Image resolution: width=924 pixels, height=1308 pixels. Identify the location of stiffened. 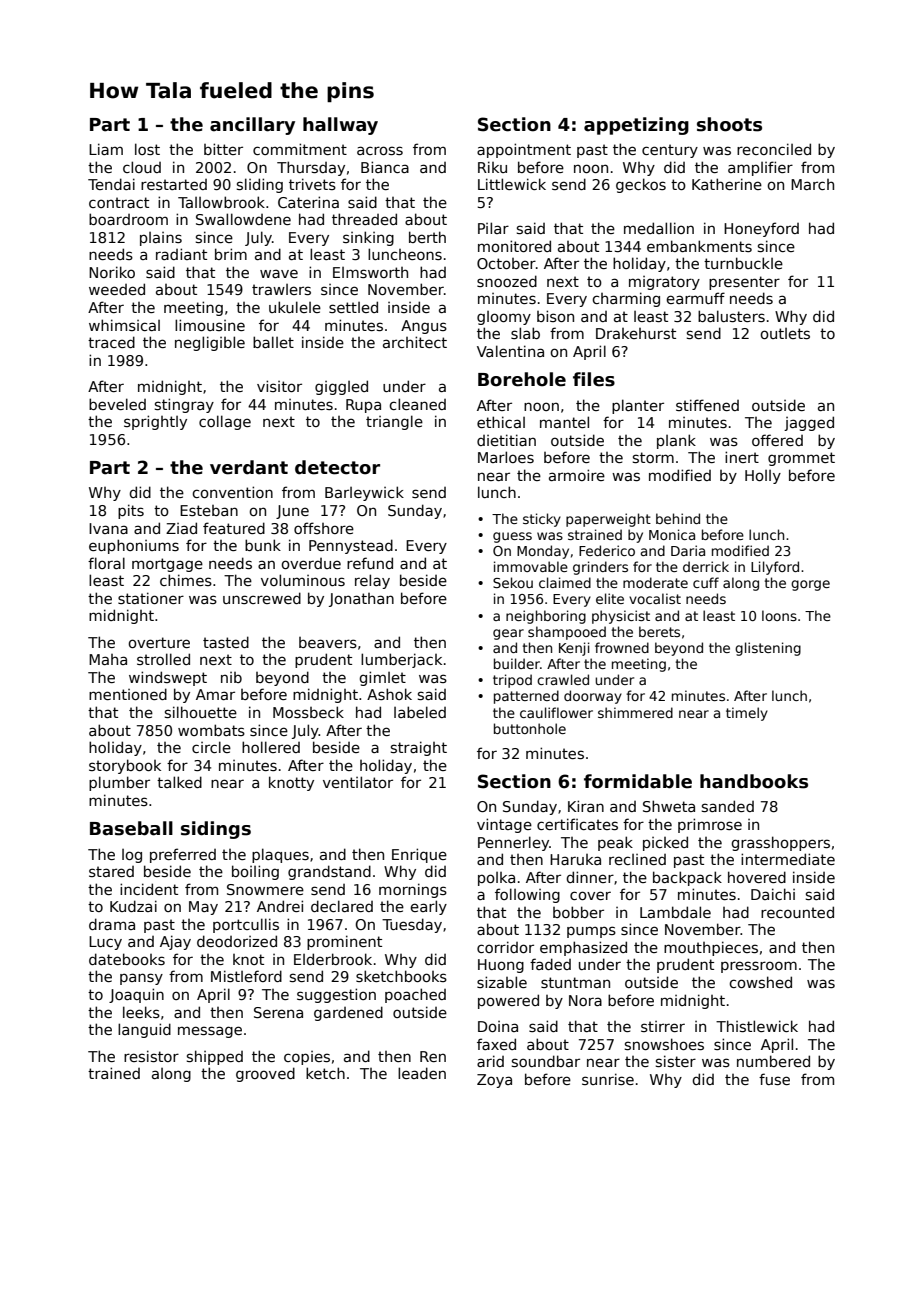
(707, 405).
